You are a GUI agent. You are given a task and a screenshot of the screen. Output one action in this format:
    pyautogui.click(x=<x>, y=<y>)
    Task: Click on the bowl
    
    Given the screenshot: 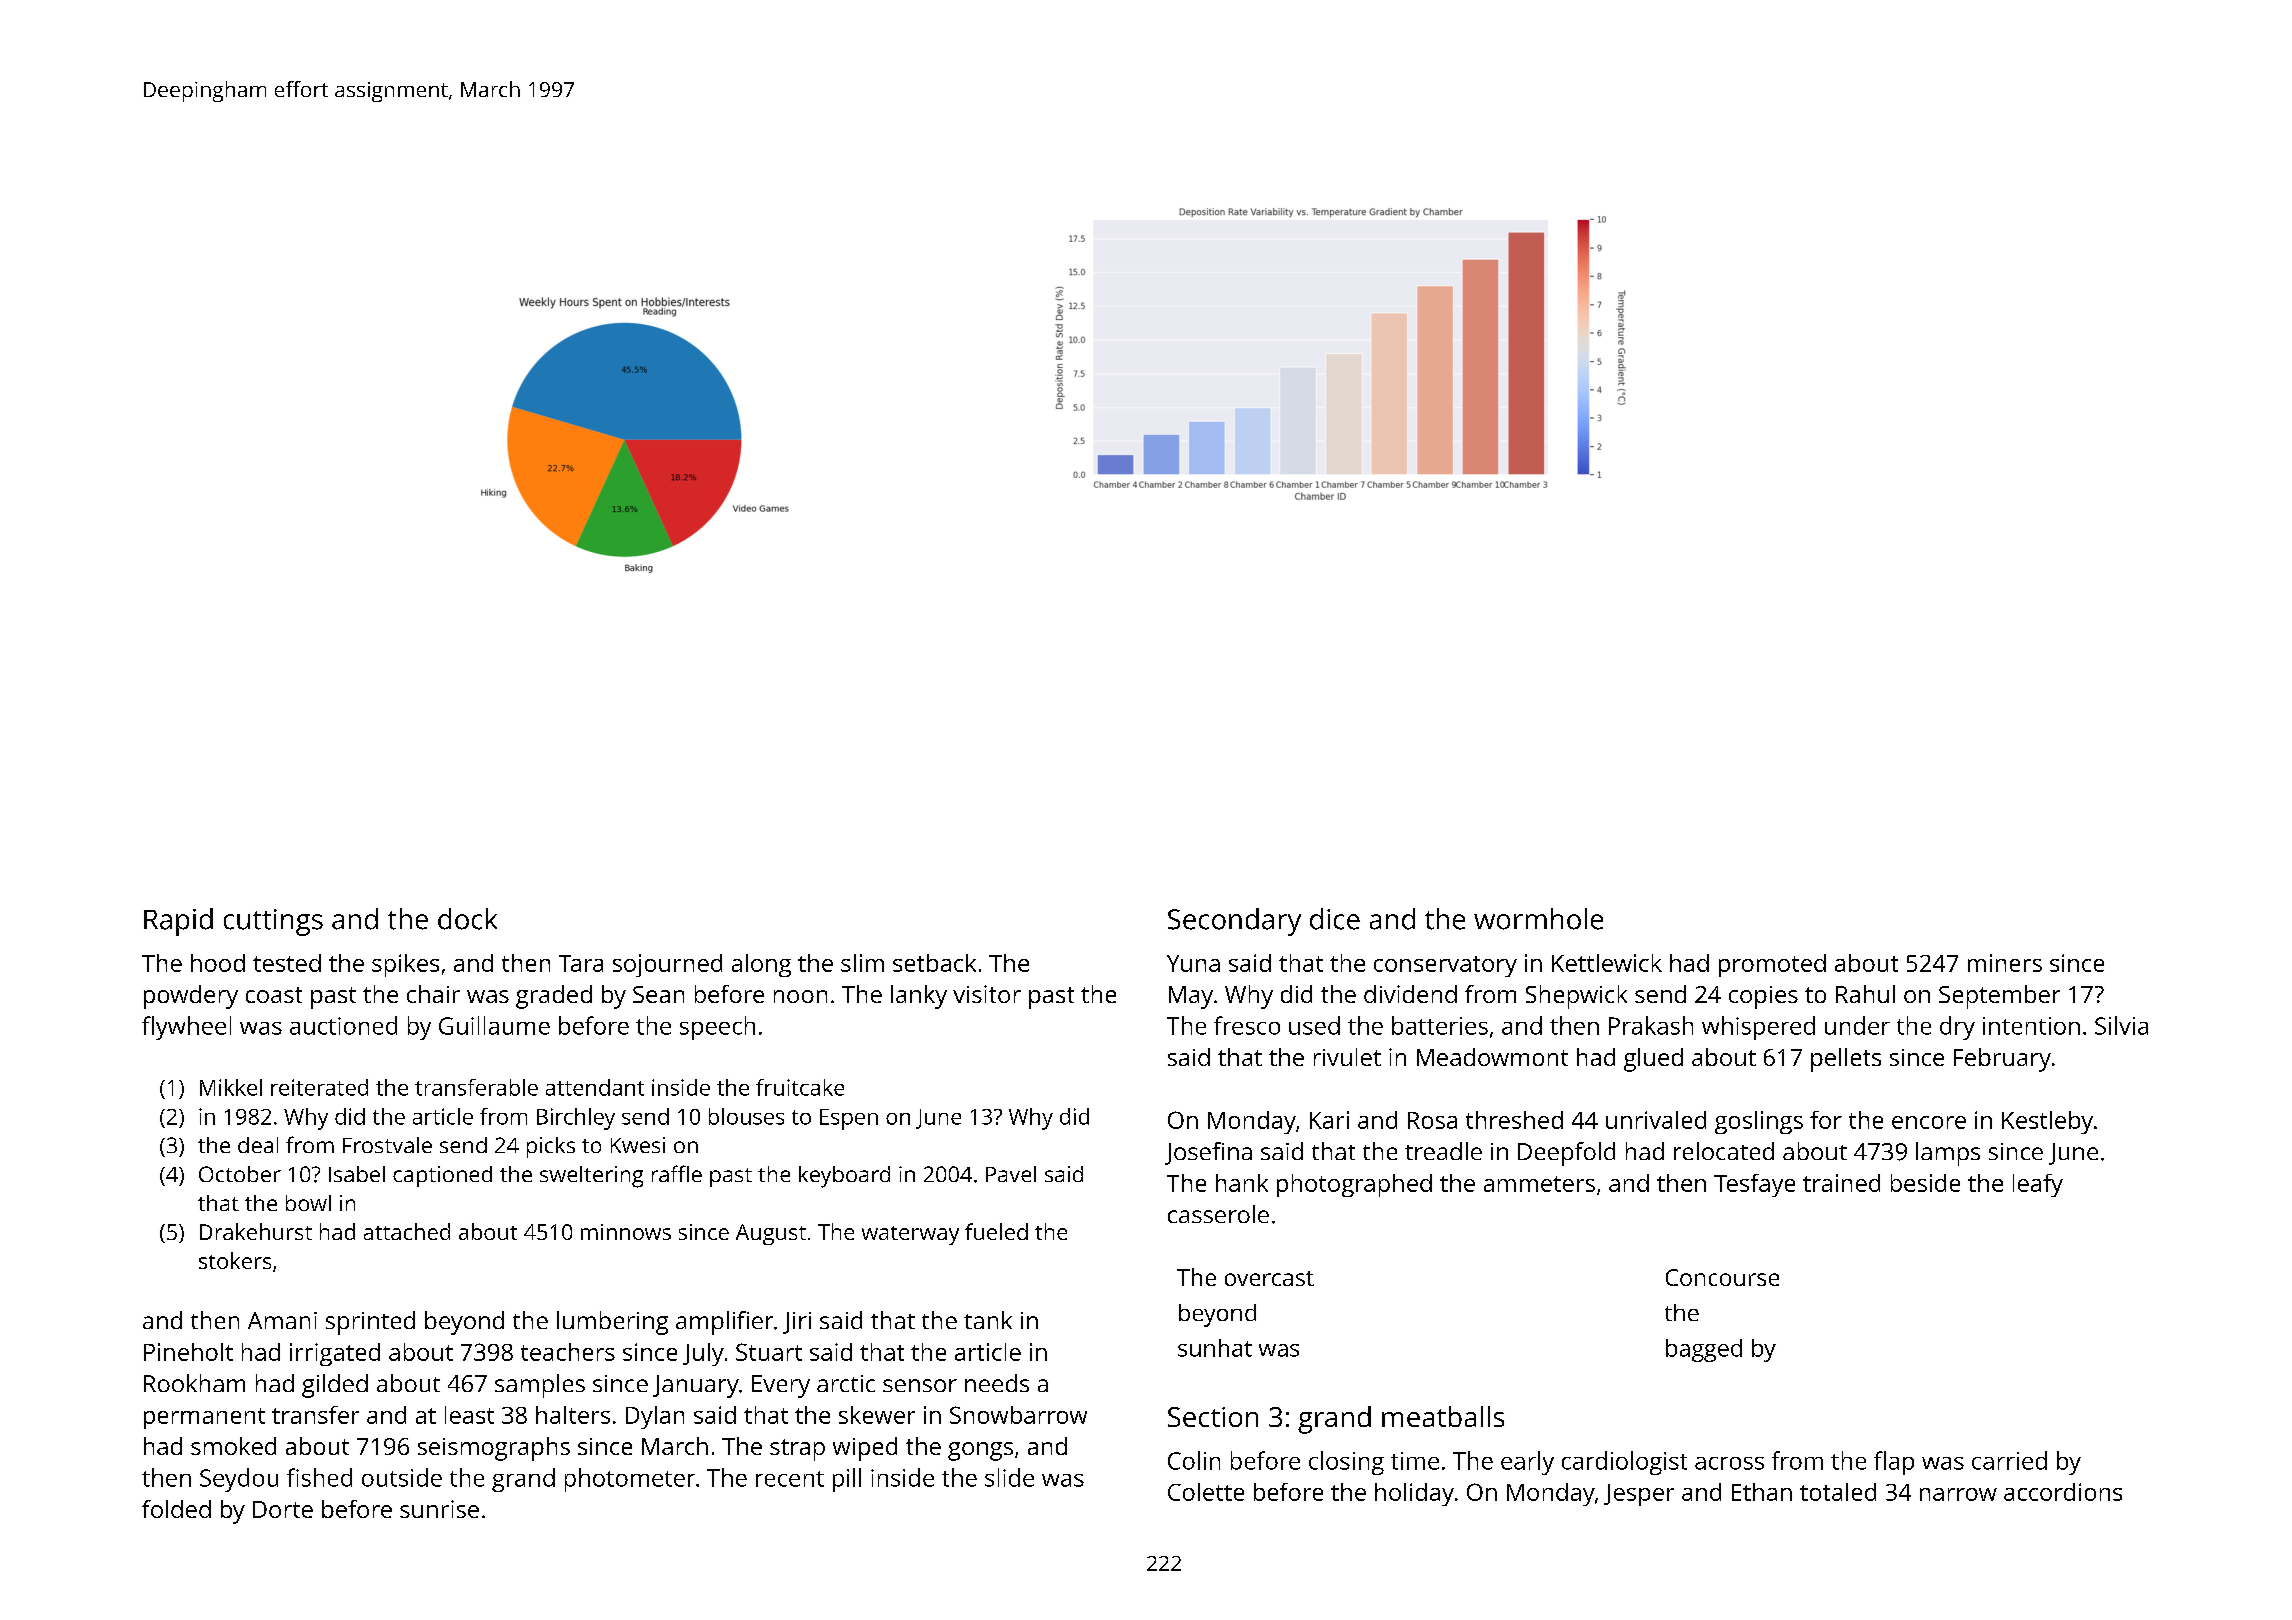 What is the action you would take?
    pyautogui.click(x=308, y=1203)
